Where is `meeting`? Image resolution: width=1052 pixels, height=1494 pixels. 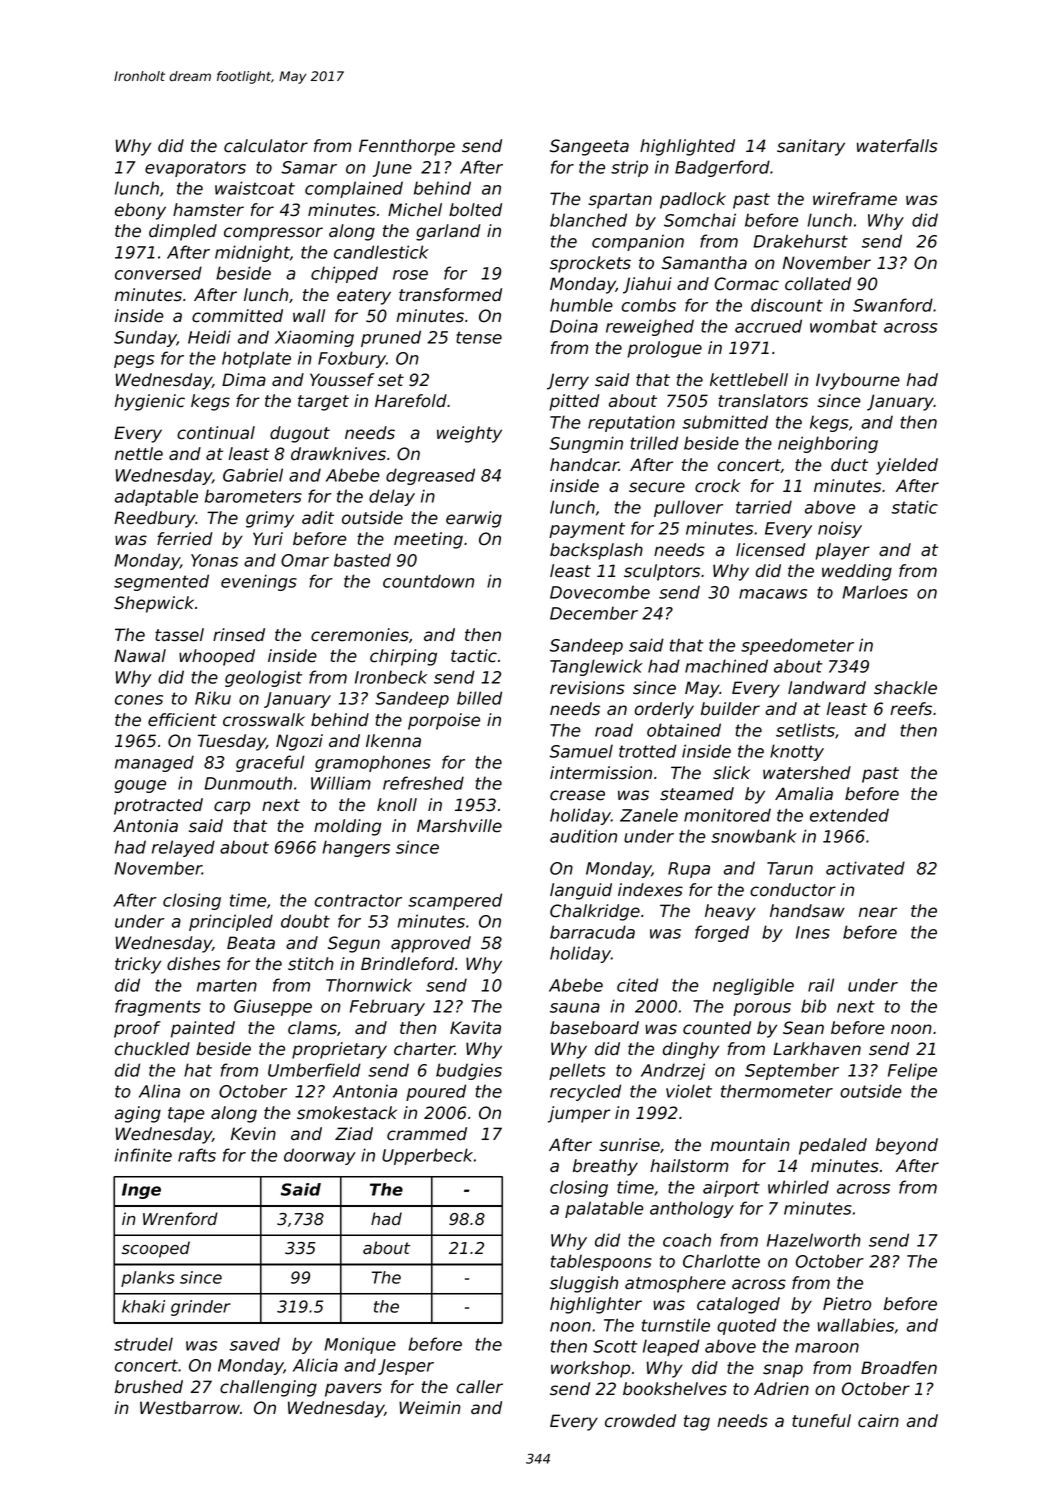
meeting is located at coordinates (428, 540).
